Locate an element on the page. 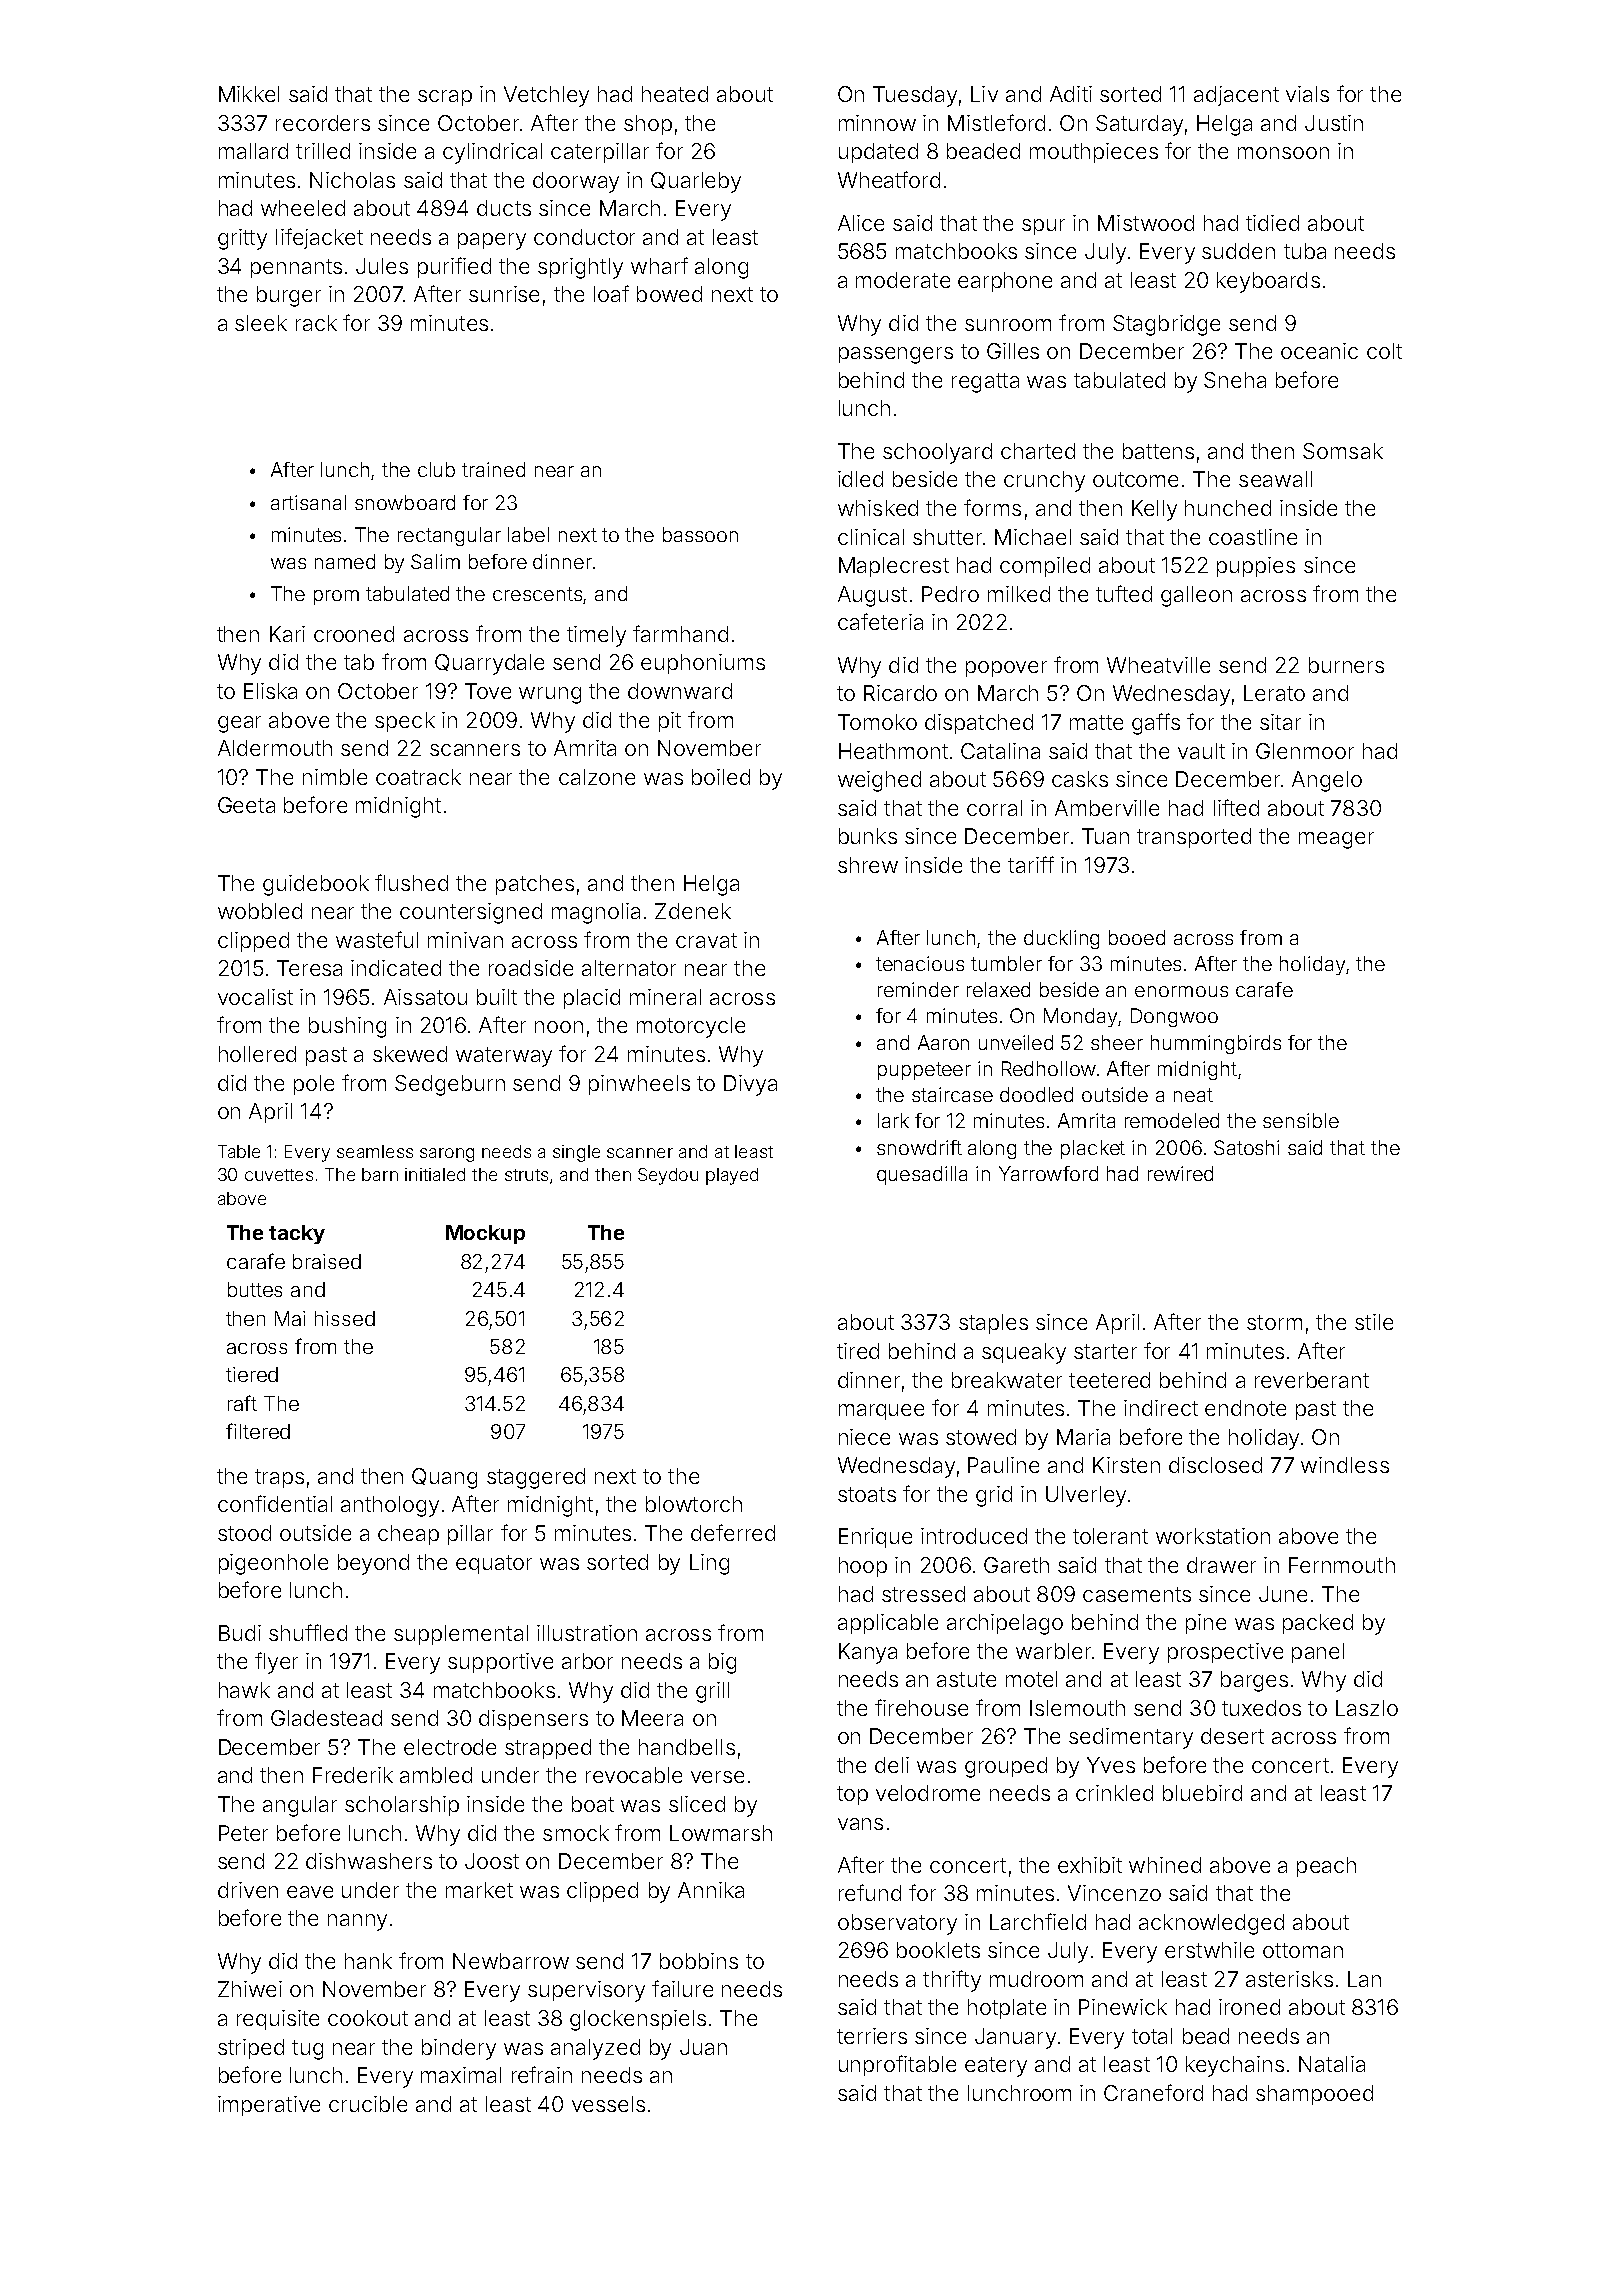 The width and height of the document is (1620, 2292). Teresa is located at coordinates (309, 968).
